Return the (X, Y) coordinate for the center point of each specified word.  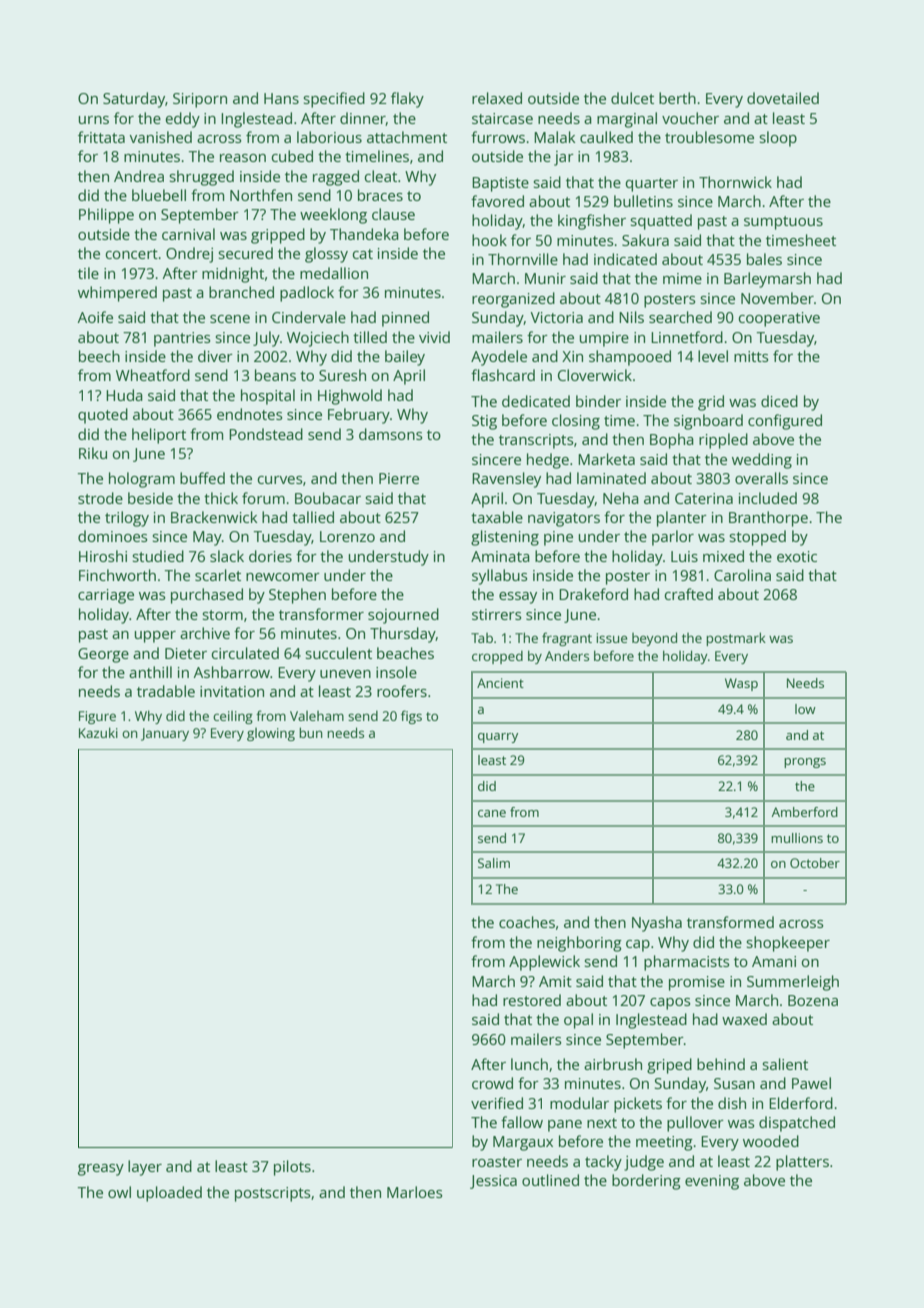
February (359, 416)
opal (578, 1021)
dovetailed (783, 98)
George (103, 655)
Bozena (813, 1000)
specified (334, 100)
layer (145, 1168)
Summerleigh (793, 983)
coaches (527, 922)
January (165, 734)
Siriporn (200, 100)
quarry (498, 738)
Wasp (741, 684)
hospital (268, 397)
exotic (797, 556)
